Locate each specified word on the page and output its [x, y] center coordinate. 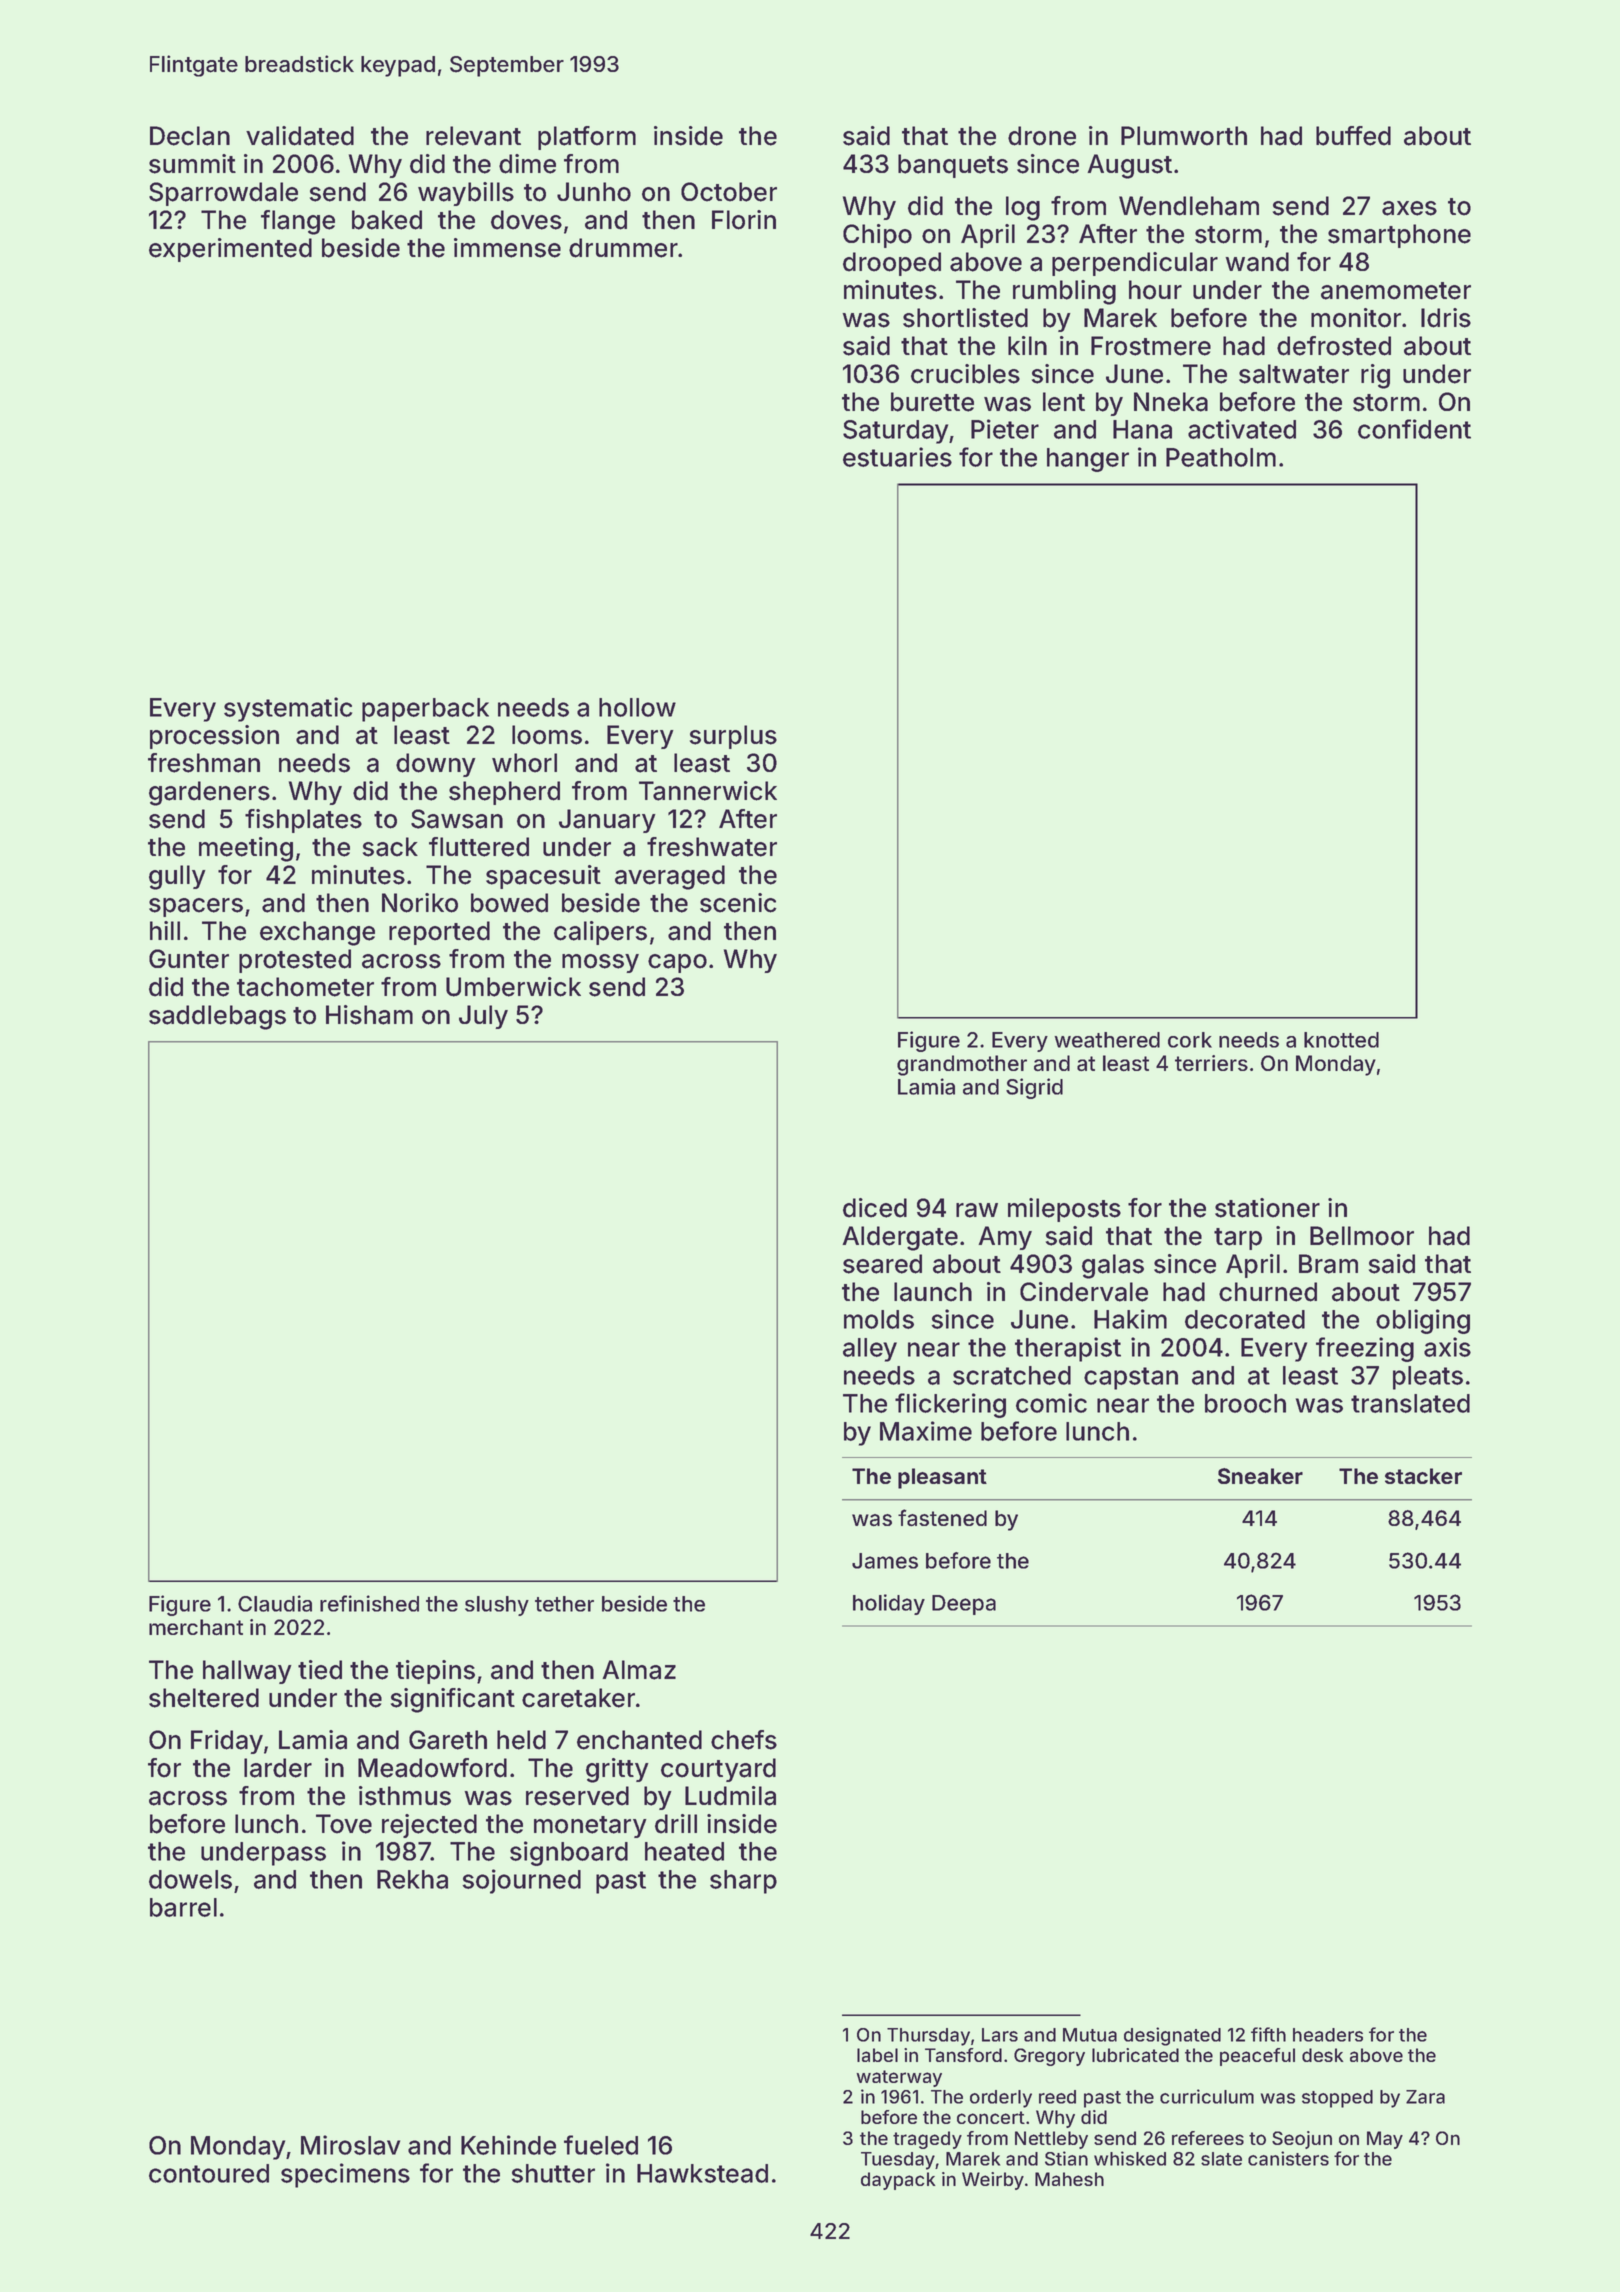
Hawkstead [702, 2173]
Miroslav [350, 2145]
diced [875, 1208]
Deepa [964, 1605]
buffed [1353, 136]
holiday [889, 1604]
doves [526, 220]
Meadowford [432, 1768]
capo [677, 963]
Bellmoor [1362, 1236]
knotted [1341, 1040]
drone [1042, 136]
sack [390, 847]
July [483, 1017]
